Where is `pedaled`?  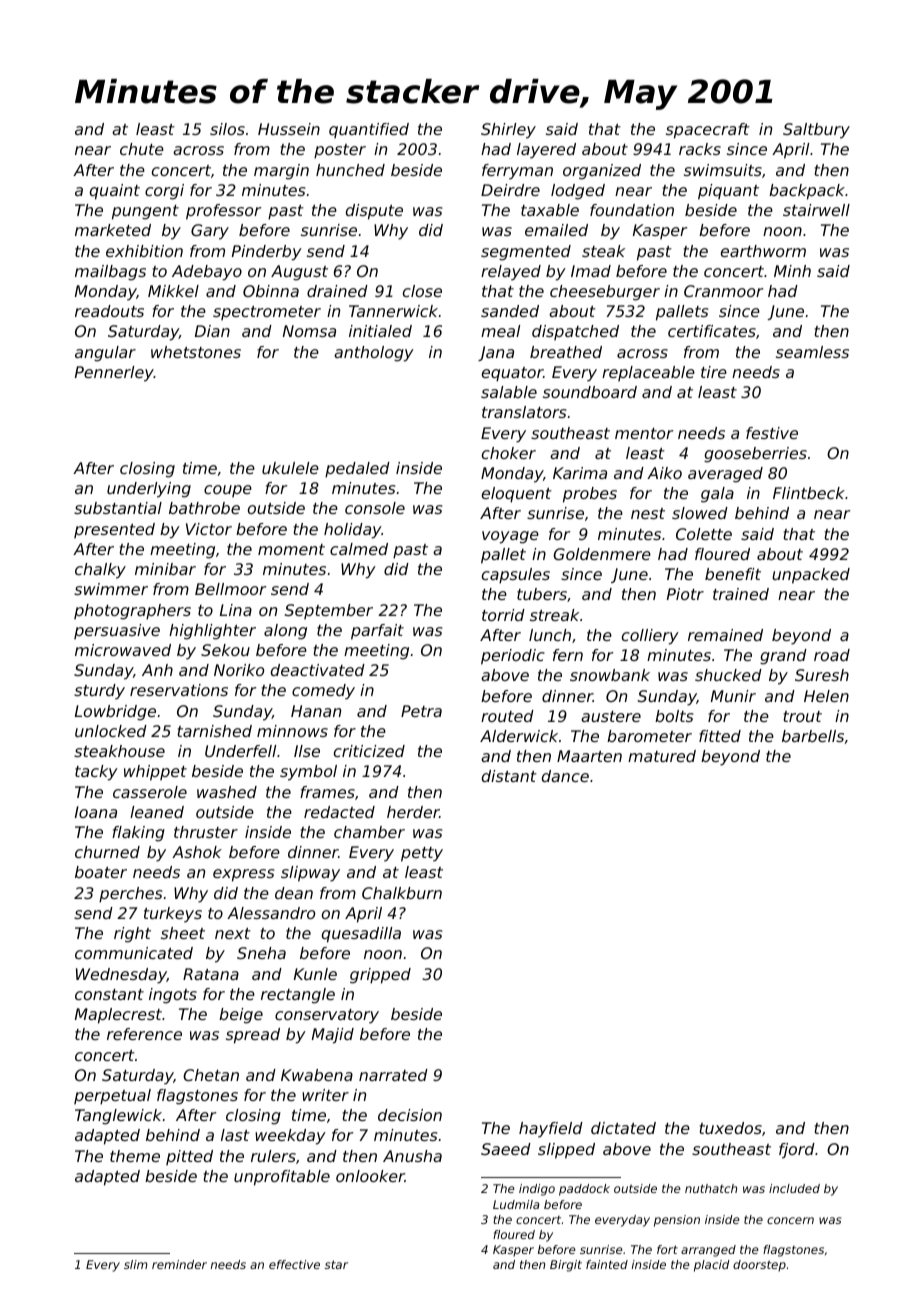
pedaled is located at coordinates (357, 470).
